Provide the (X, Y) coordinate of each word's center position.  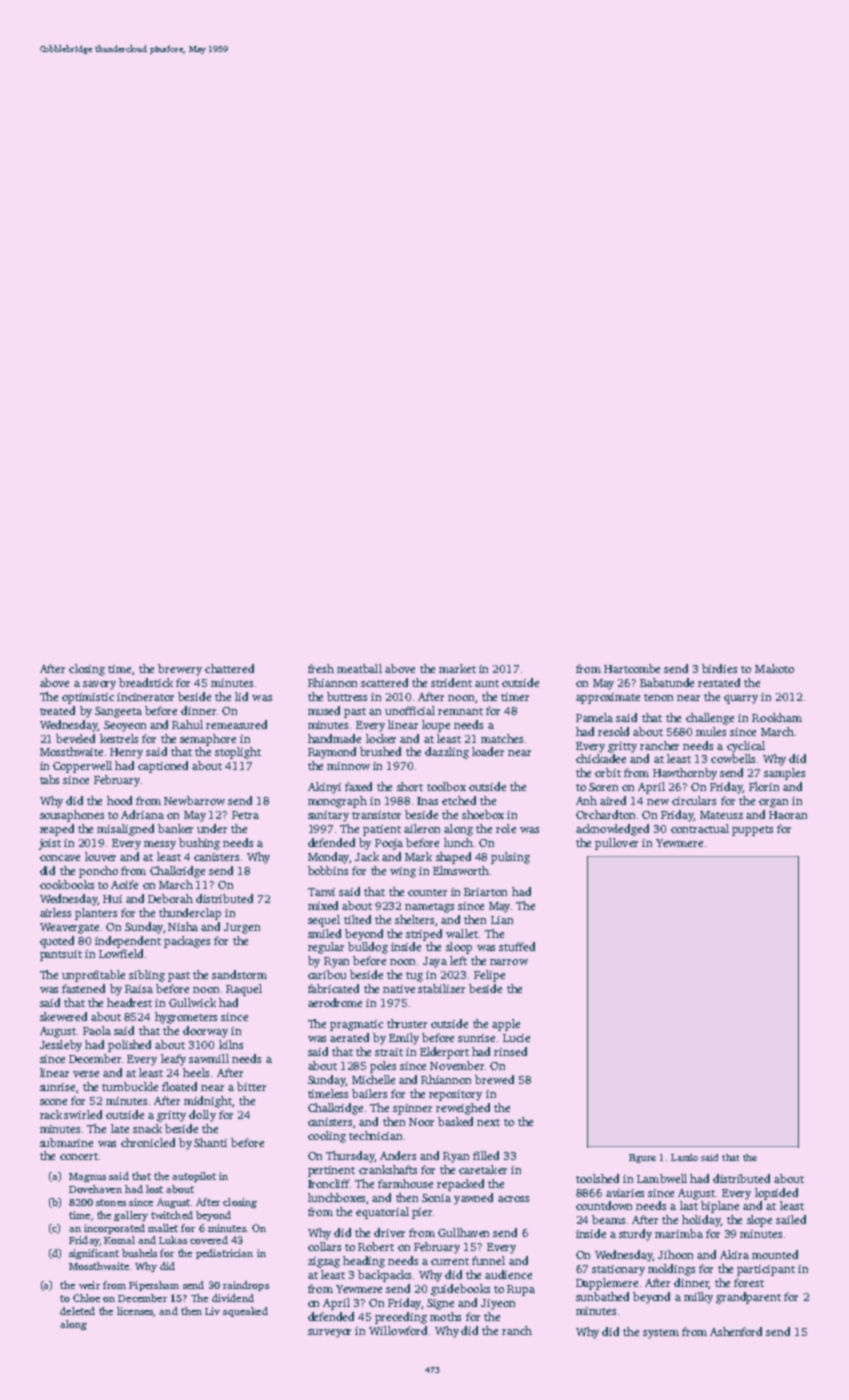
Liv (212, 1311)
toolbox (446, 786)
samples (784, 774)
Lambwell (662, 1178)
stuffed (517, 946)
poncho (98, 872)
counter (427, 892)
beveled (75, 738)
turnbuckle (130, 1086)
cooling (327, 1137)
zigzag (324, 1262)
